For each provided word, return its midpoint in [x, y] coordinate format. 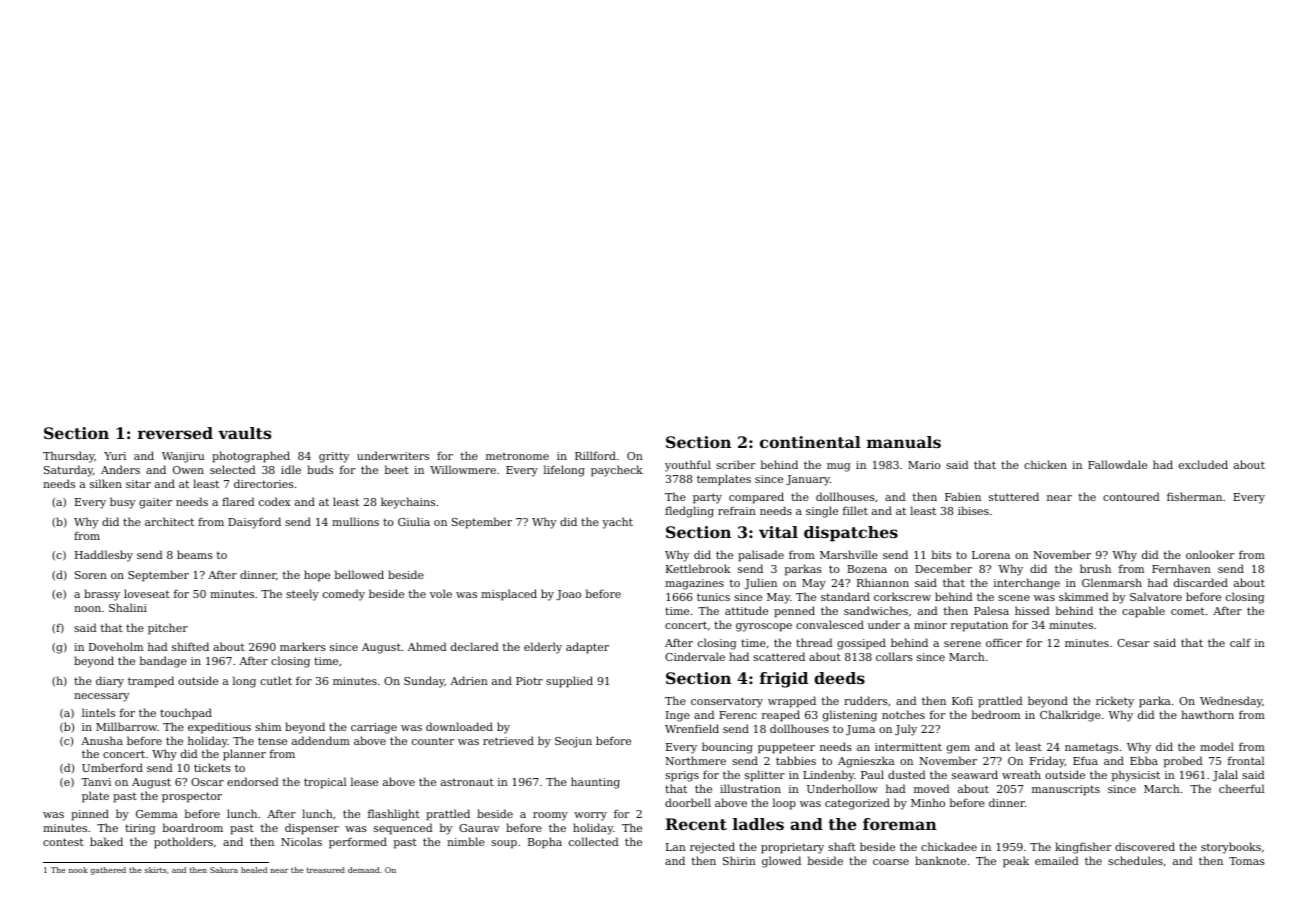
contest [63, 842]
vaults [244, 433]
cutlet [276, 680]
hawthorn [1207, 714]
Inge [678, 716]
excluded [1203, 464]
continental [810, 442]
